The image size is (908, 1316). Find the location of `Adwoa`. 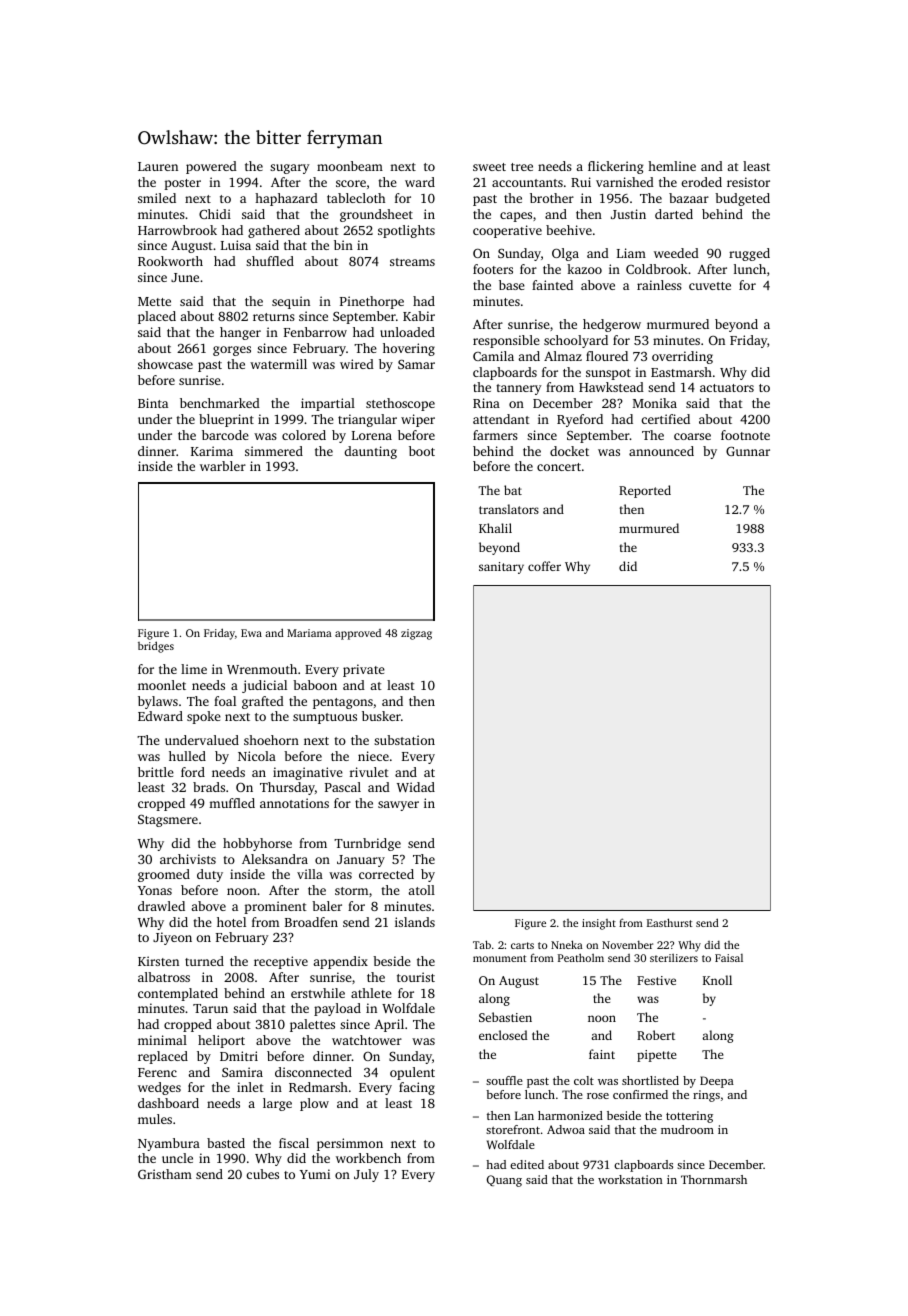

Adwoa is located at coordinates (566, 1129).
